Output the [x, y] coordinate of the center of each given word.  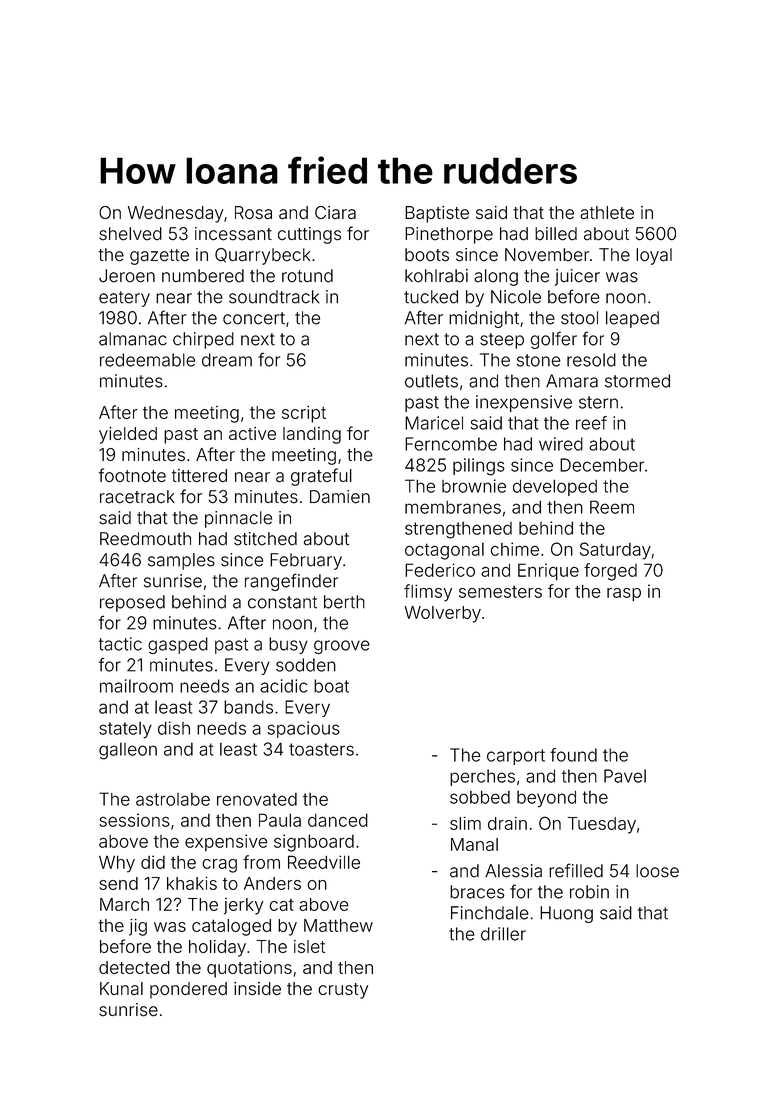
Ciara [335, 212]
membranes [453, 507]
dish [174, 728]
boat [331, 686]
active [252, 433]
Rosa [253, 212]
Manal [474, 844]
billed [556, 234]
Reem [612, 507]
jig [138, 927]
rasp [624, 595]
